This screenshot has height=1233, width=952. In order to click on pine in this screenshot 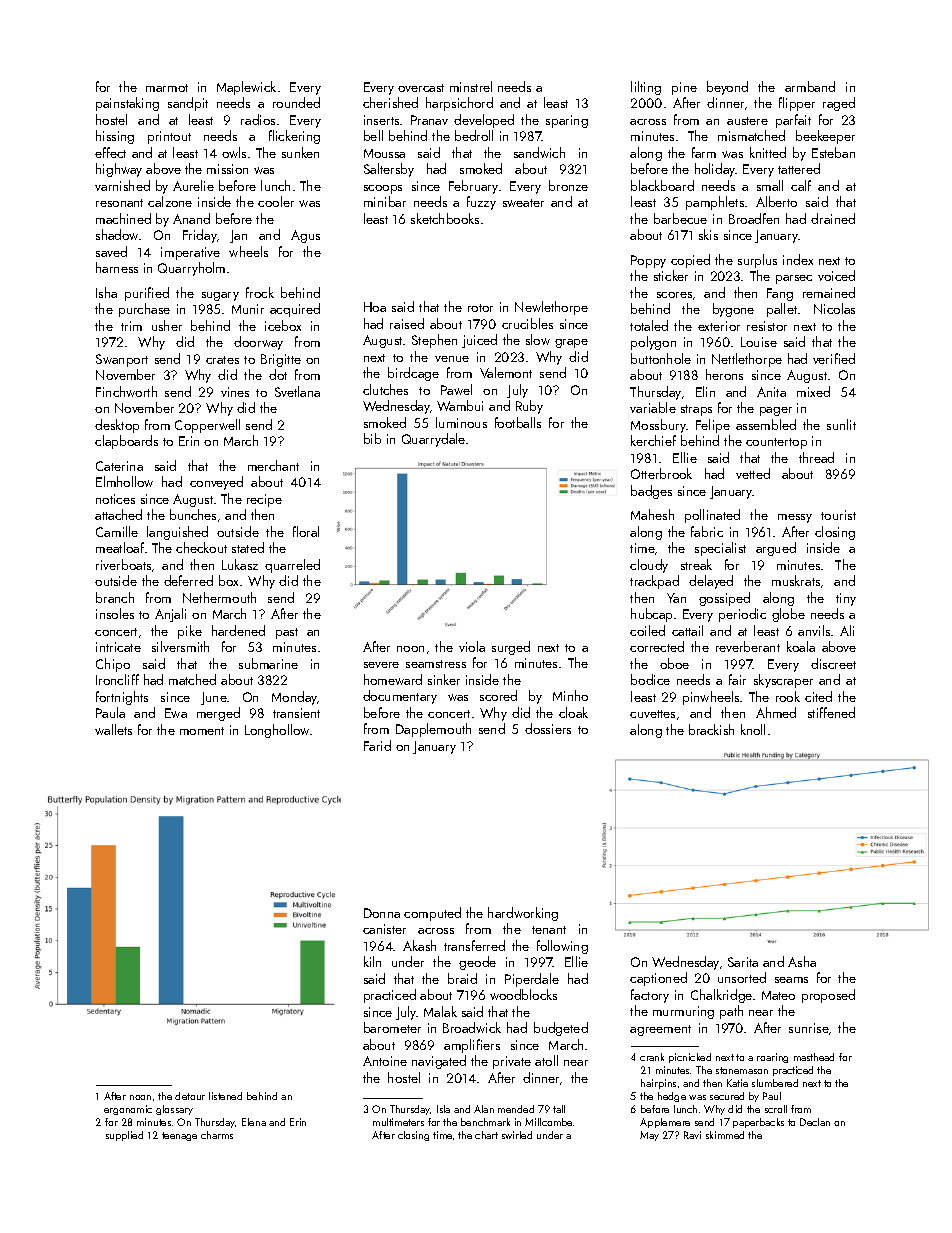, I will do `click(684, 88)`.
